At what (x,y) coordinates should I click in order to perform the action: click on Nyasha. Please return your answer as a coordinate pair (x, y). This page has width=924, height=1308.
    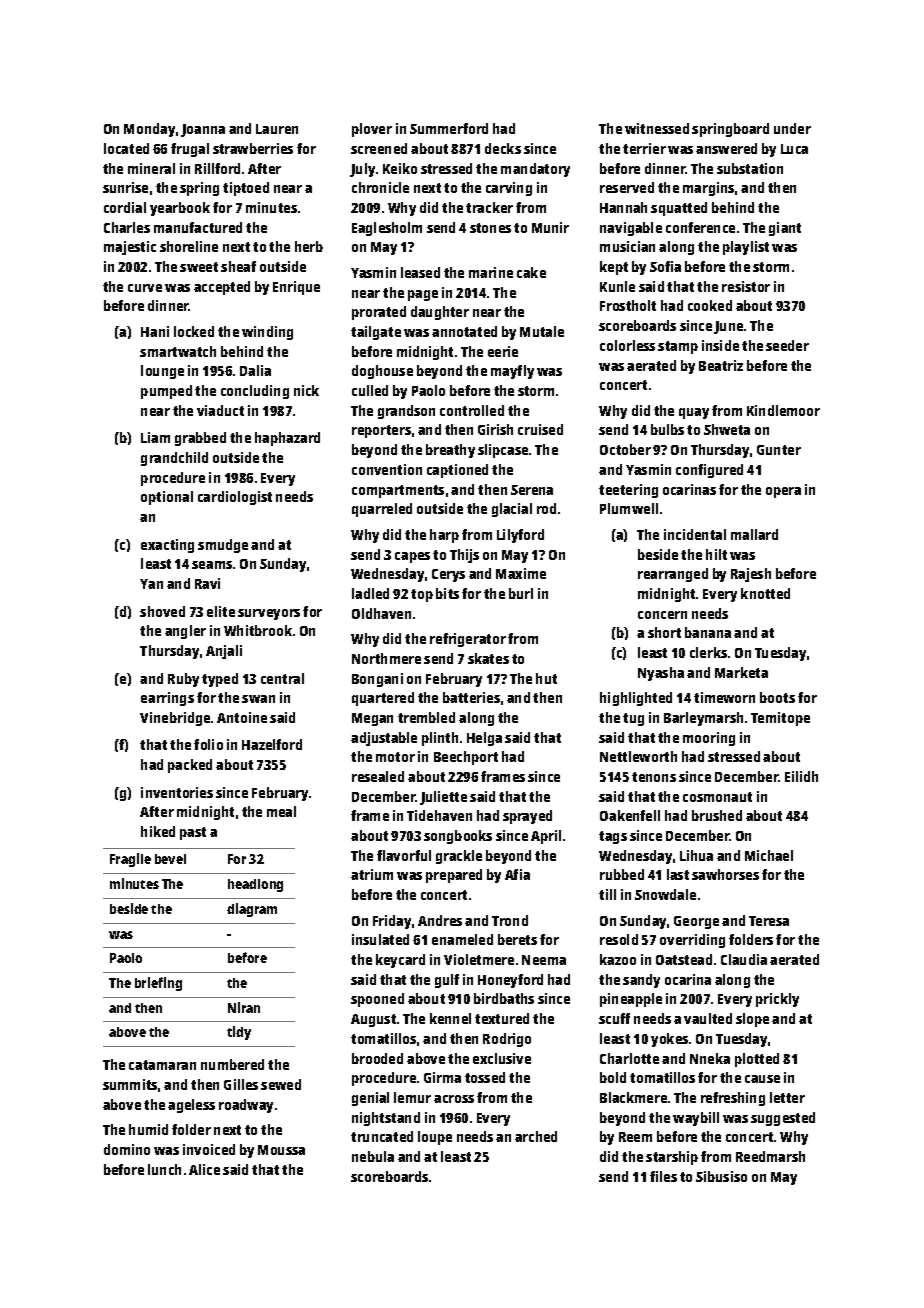
    Looking at the image, I should click on (661, 674).
